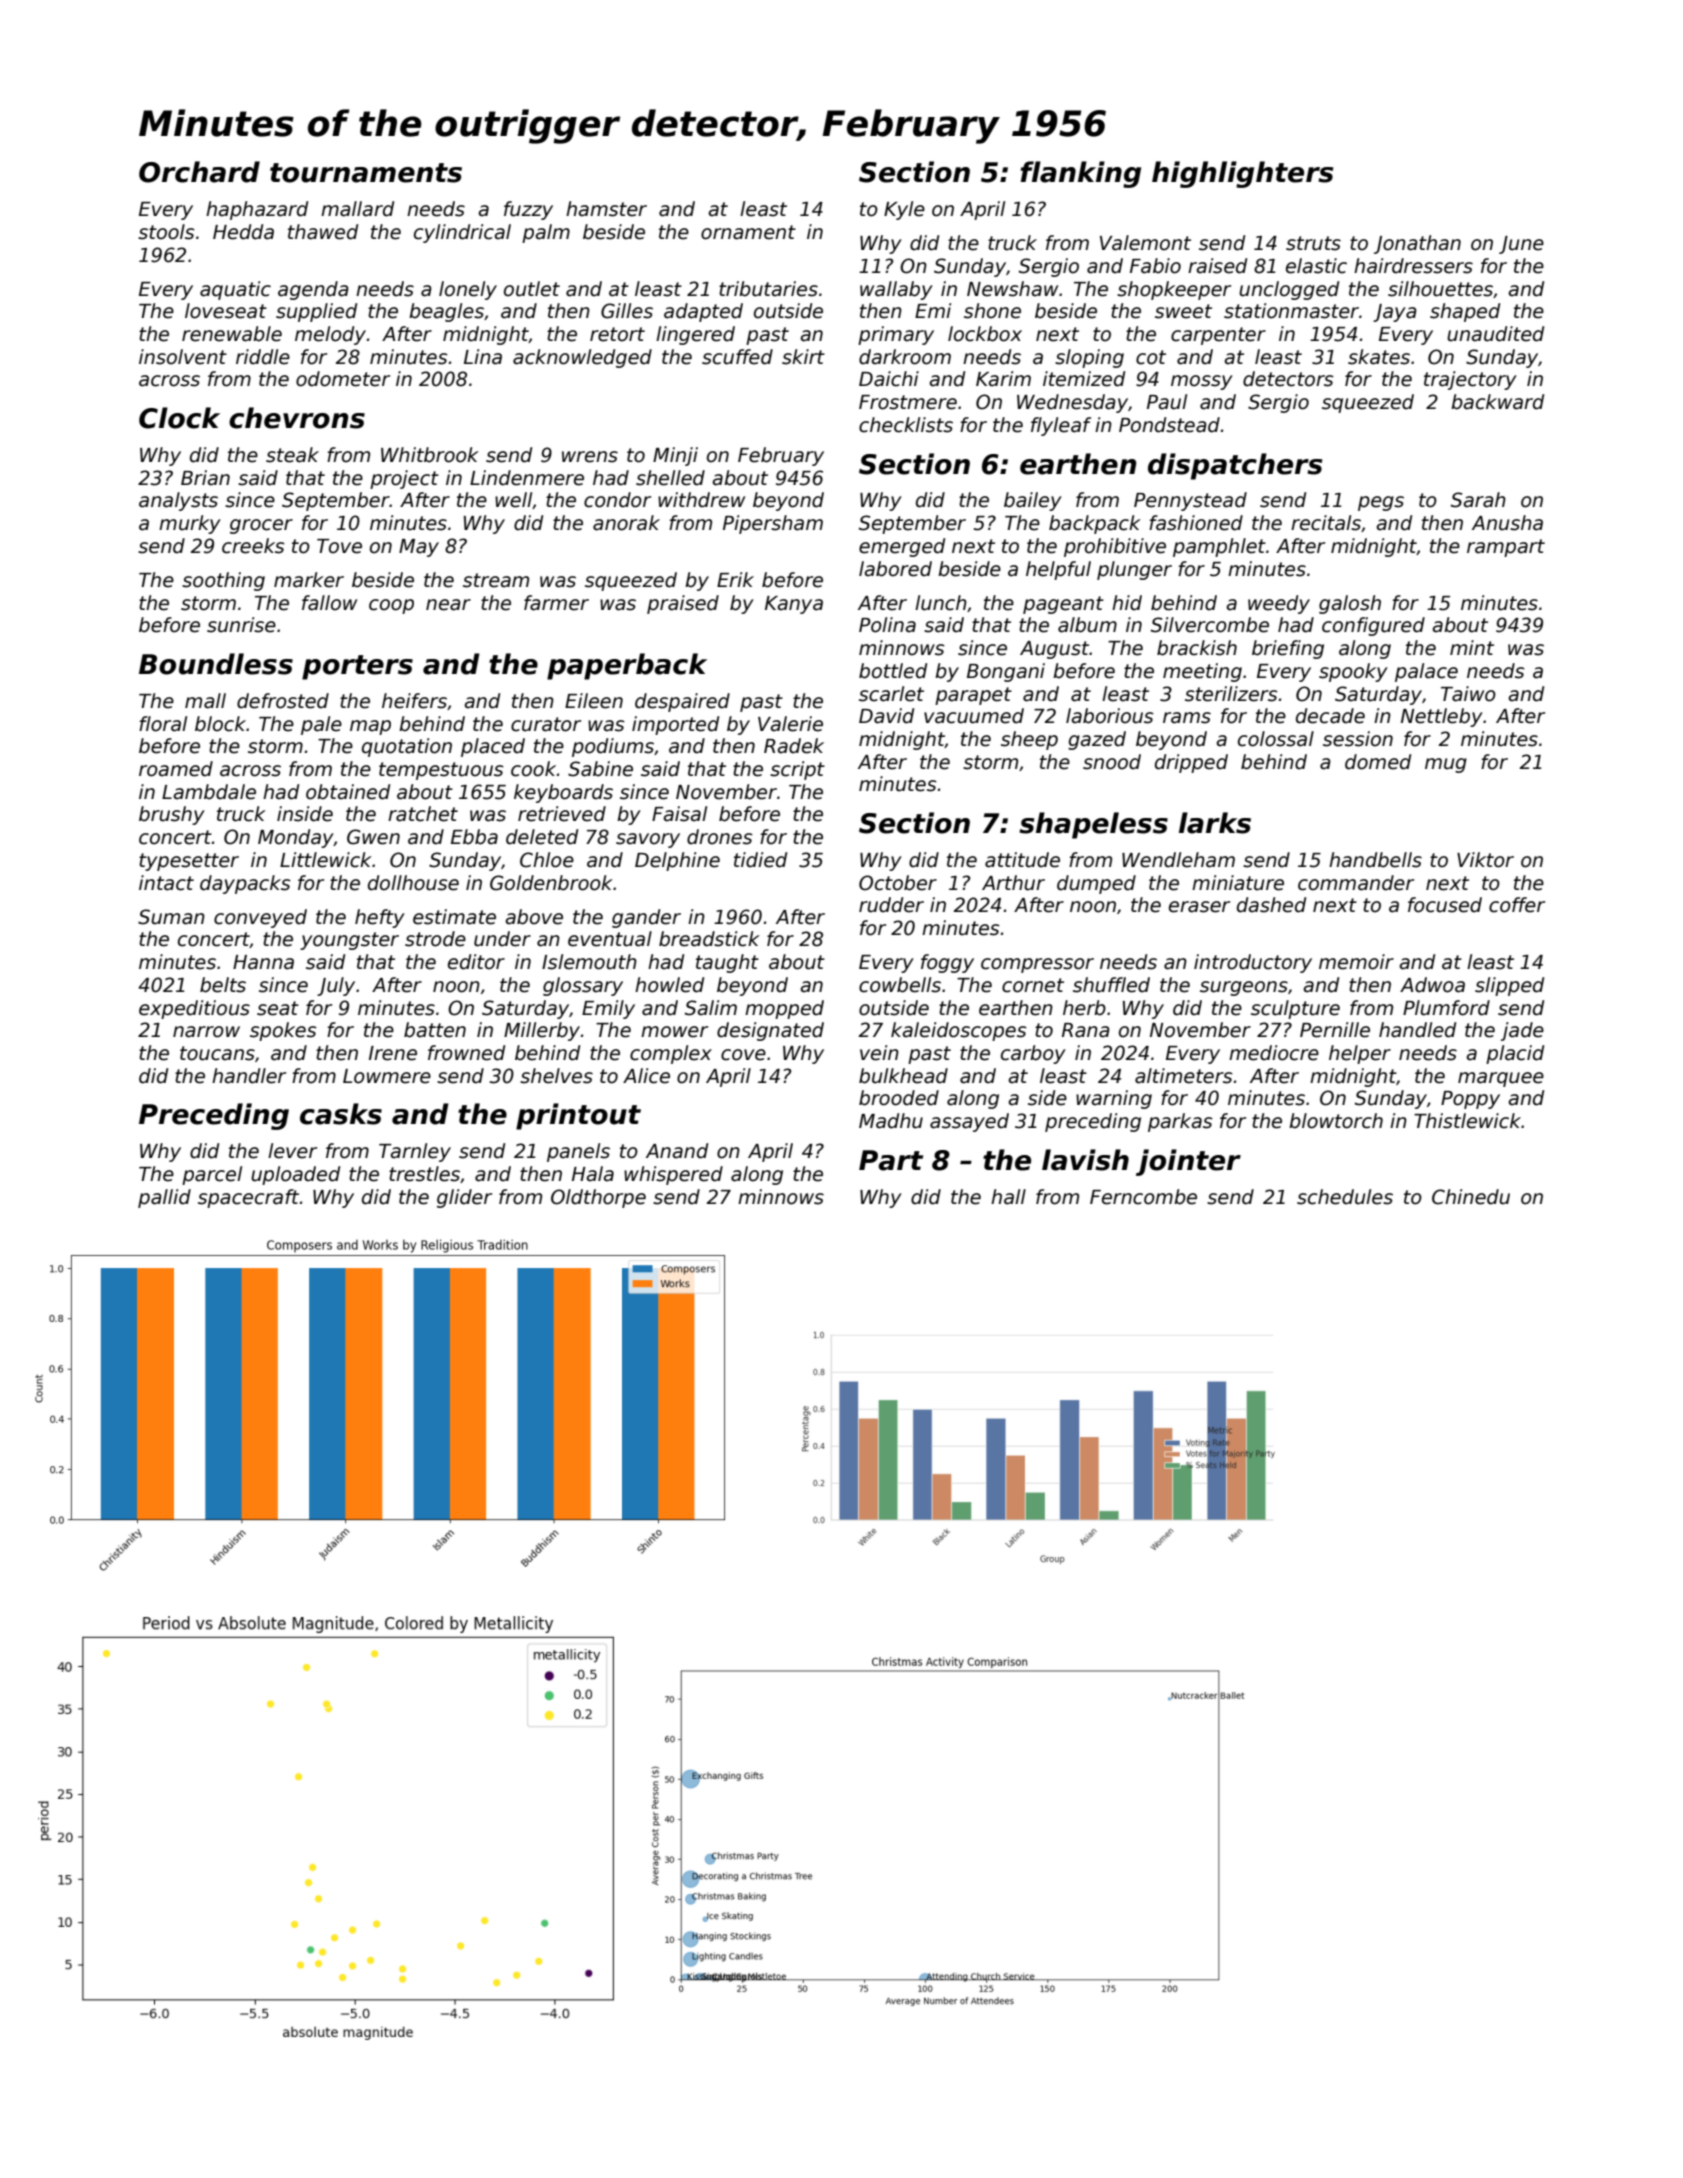 This screenshot has width=1683, height=2178. What do you see at coordinates (904, 210) in the screenshot?
I see `Kyle` at bounding box center [904, 210].
